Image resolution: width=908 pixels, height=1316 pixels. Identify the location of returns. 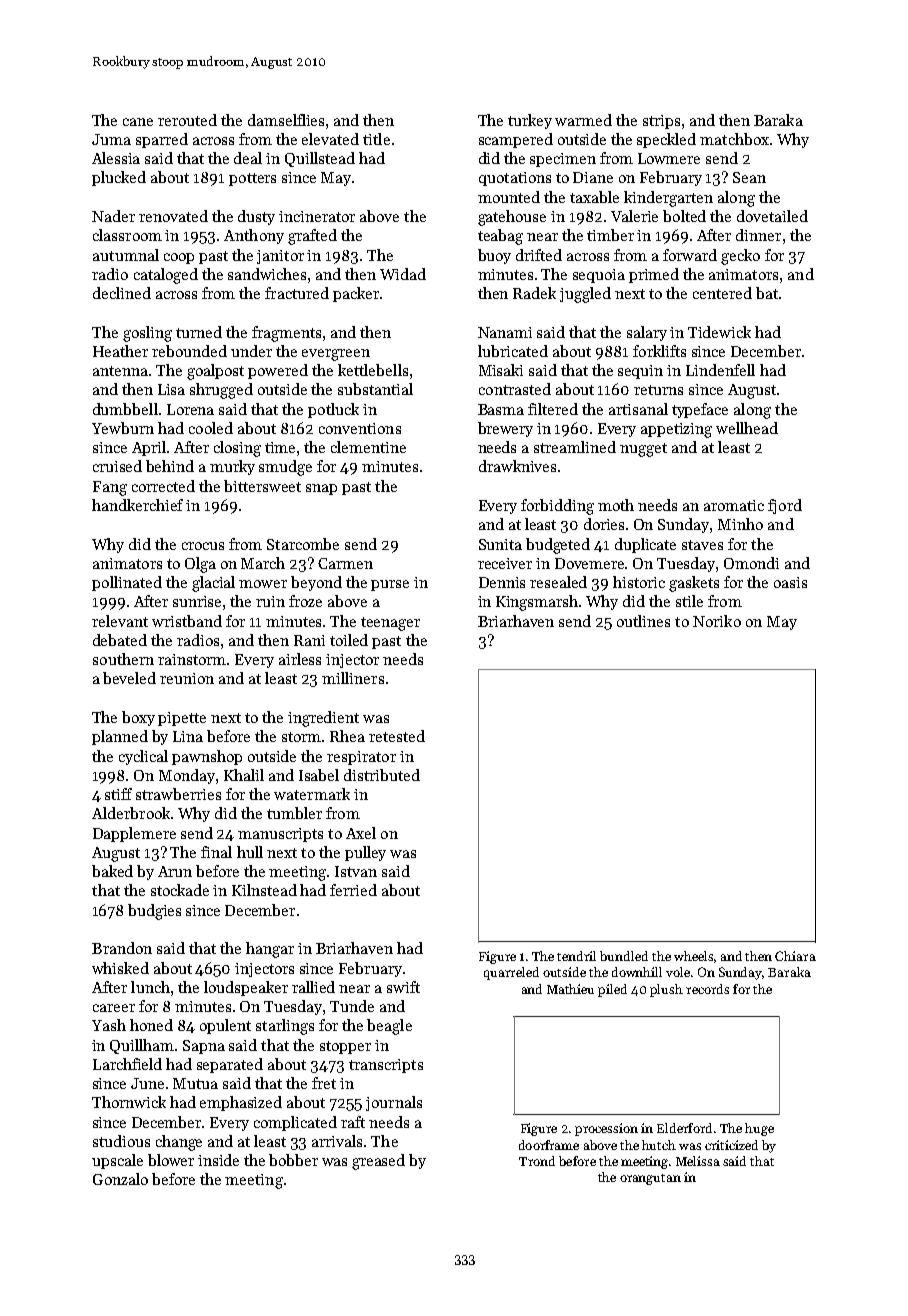
(658, 390).
